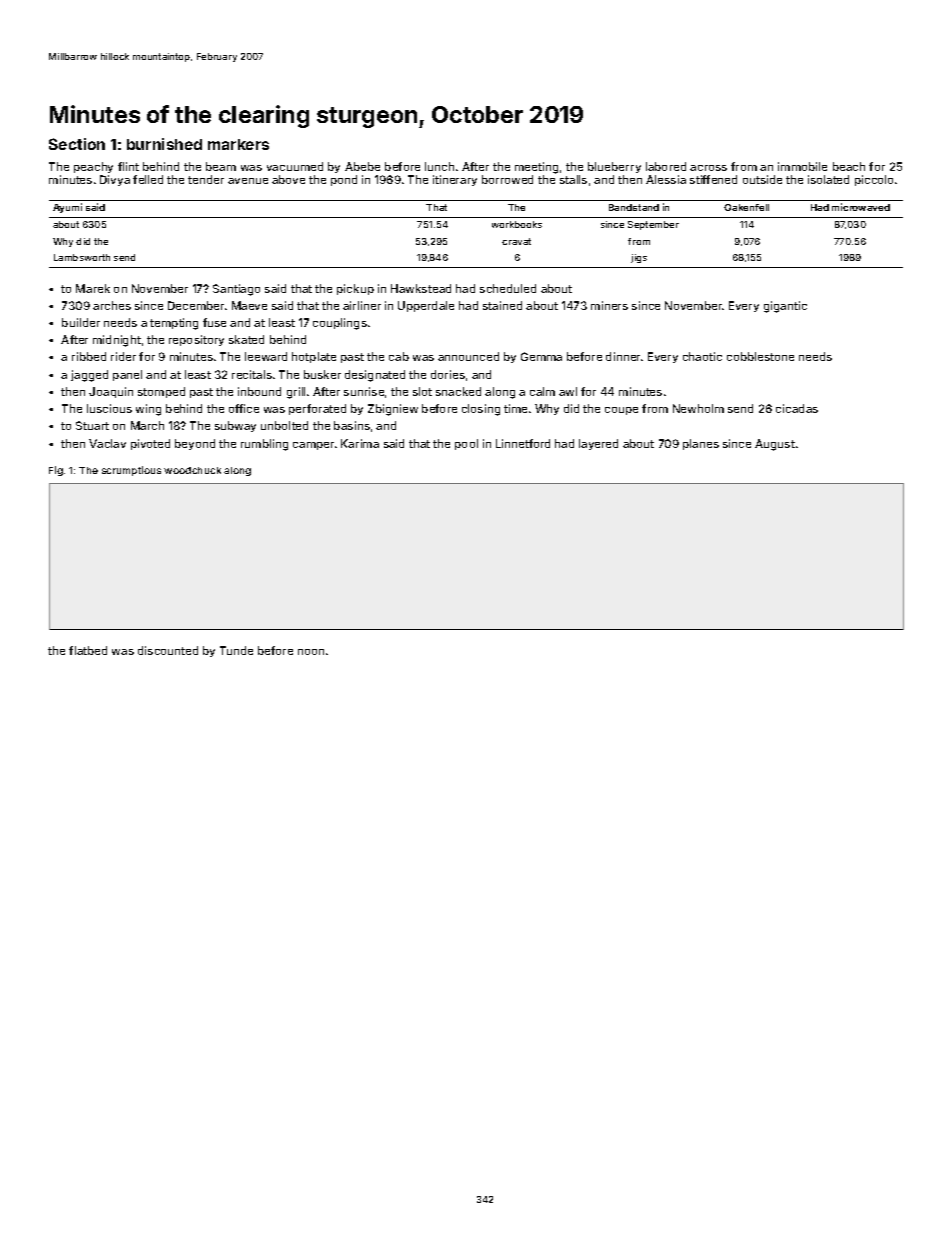 This image has width=952, height=1233. What do you see at coordinates (88, 650) in the image?
I see `flatbed` at bounding box center [88, 650].
